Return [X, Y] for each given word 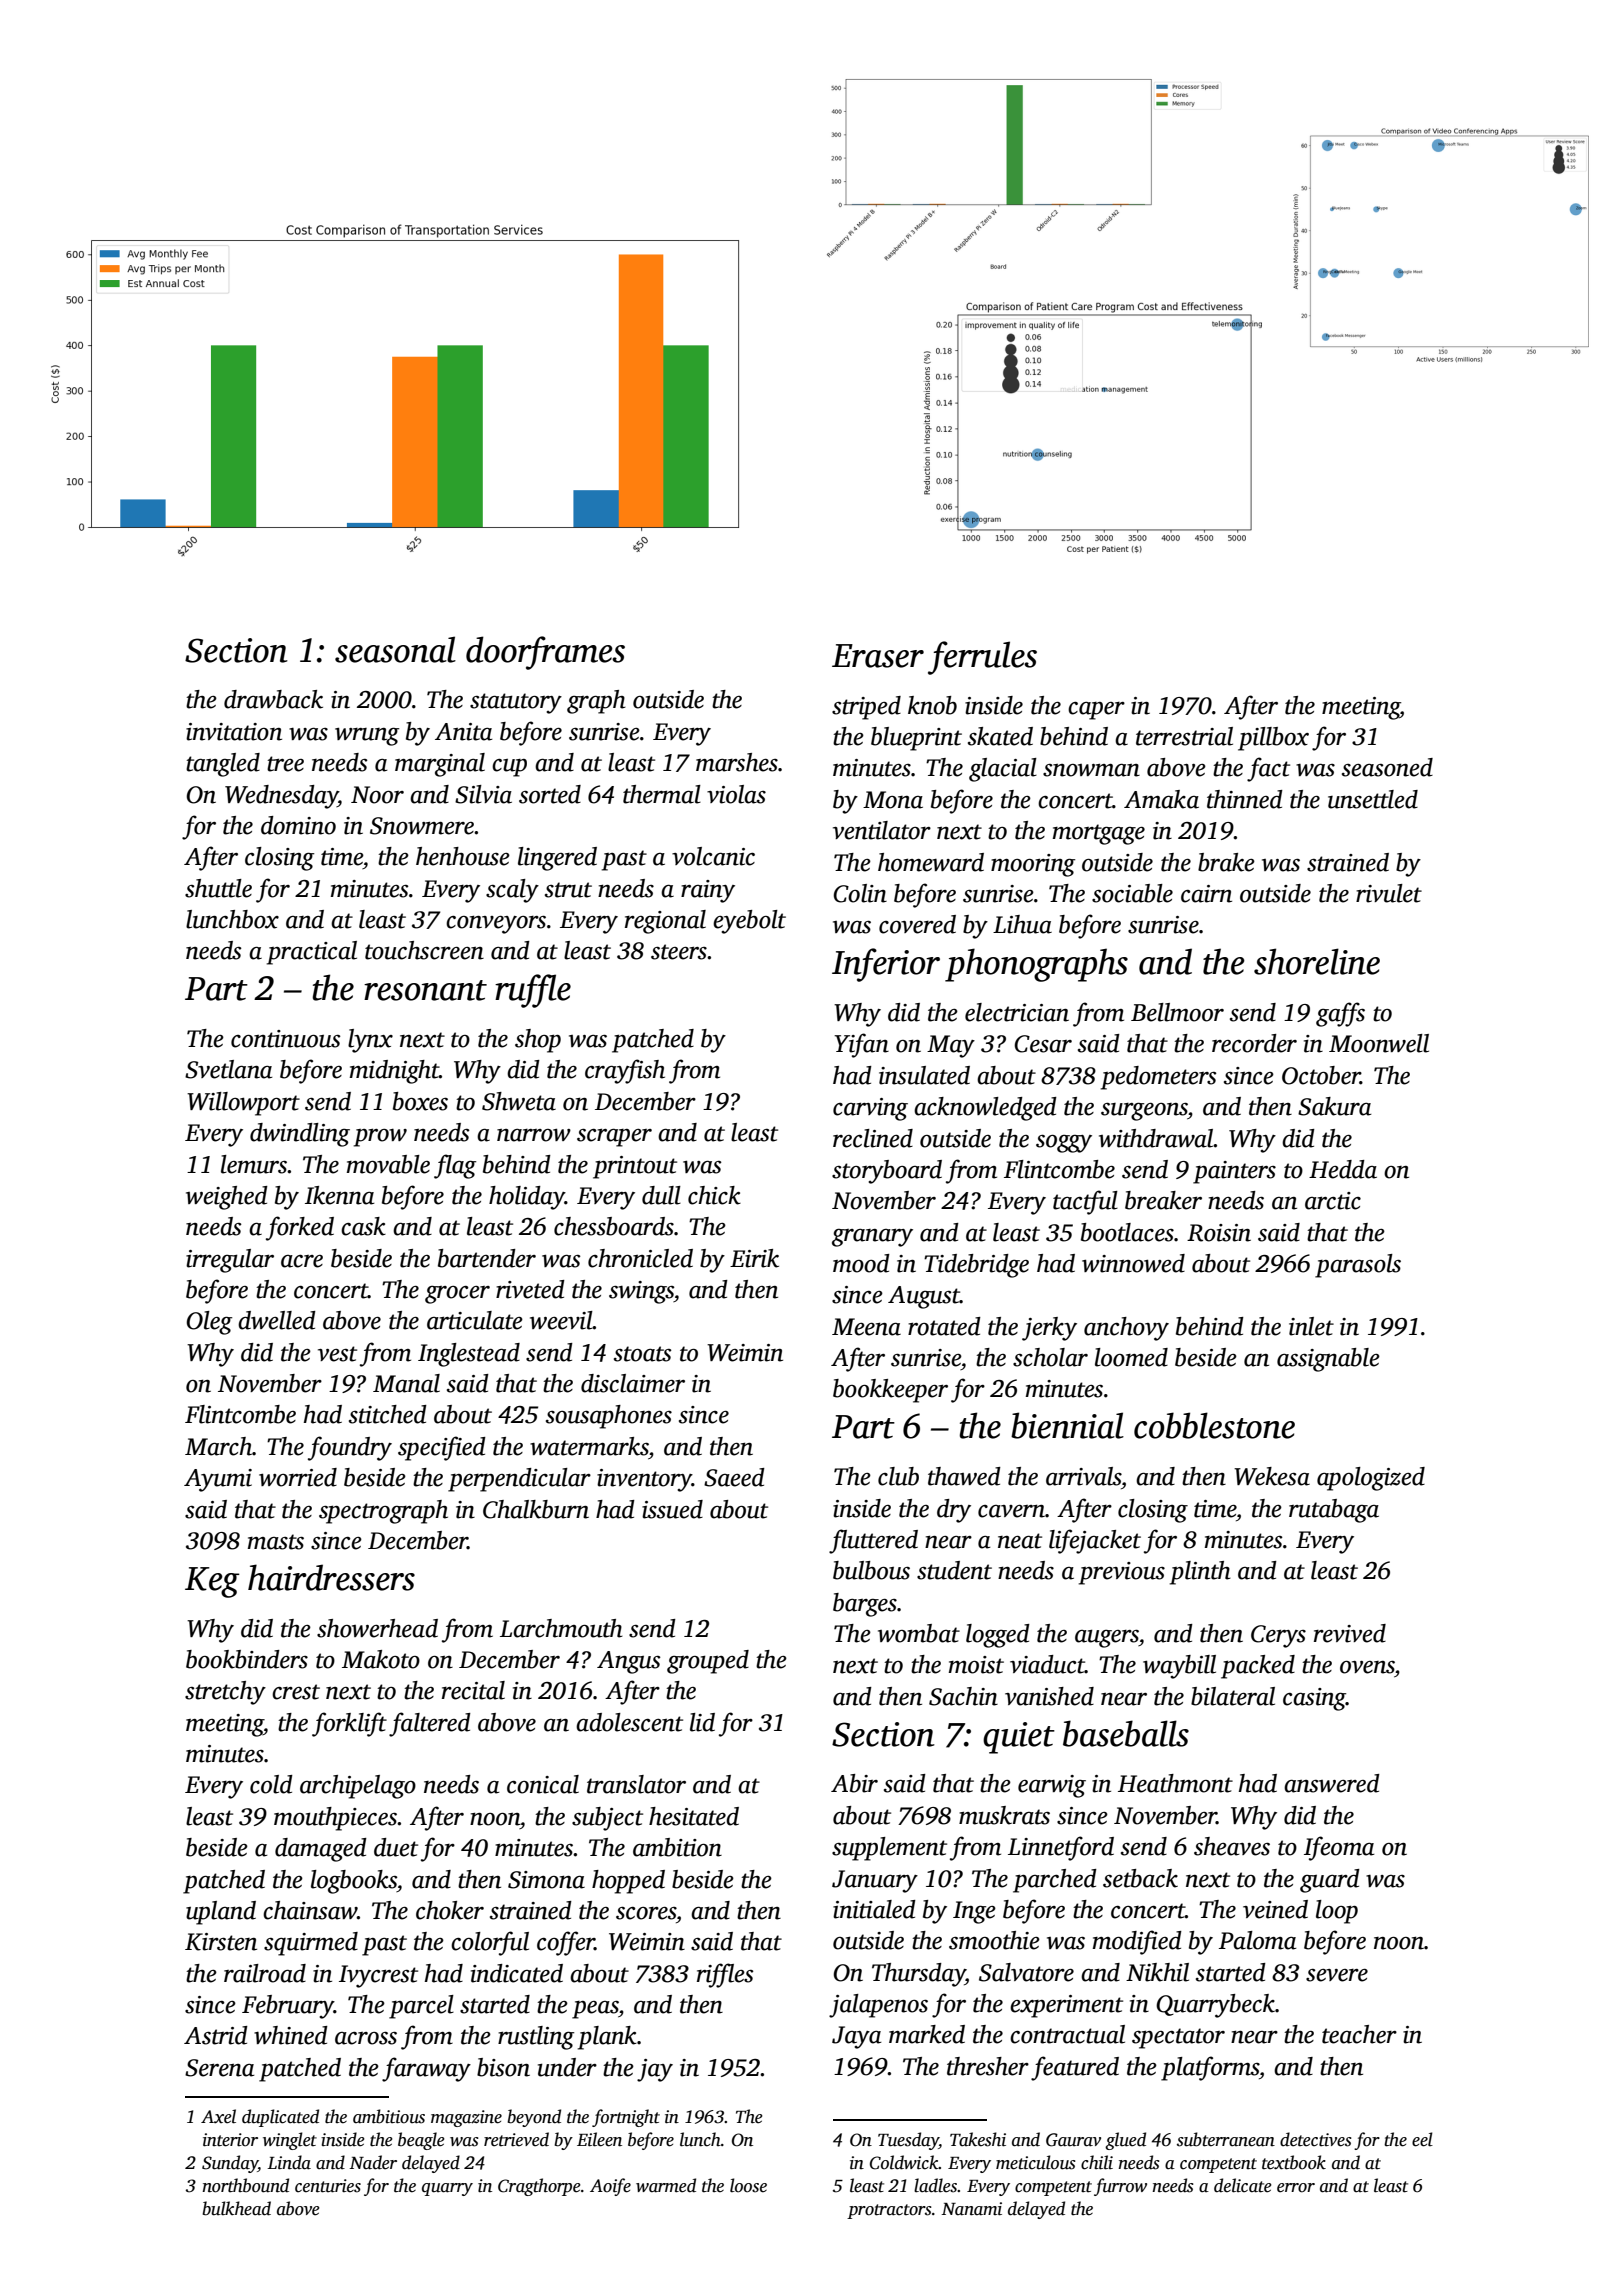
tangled [223, 765]
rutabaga [1334, 1511]
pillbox [1273, 739]
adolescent [629, 1722]
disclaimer [633, 1383]
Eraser [878, 656]
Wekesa [1272, 1476]
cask [363, 1226]
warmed [666, 2185]
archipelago [358, 1787]
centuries [328, 2186]
